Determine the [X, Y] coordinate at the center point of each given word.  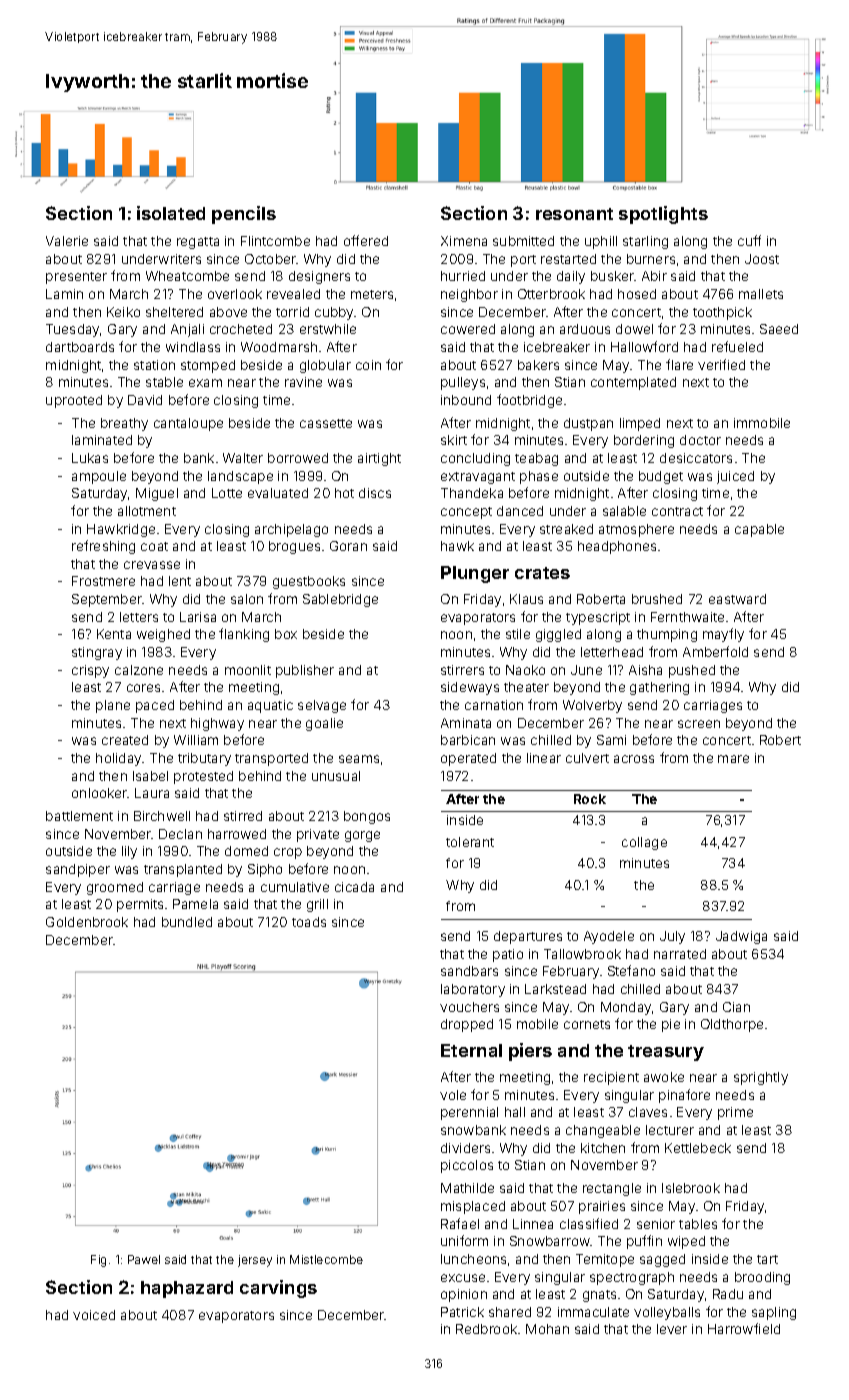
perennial [469, 1113]
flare [679, 364]
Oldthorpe [732, 1025]
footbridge [529, 401]
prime [735, 1113]
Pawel [144, 1259]
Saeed [779, 329]
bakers [538, 365]
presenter [76, 278]
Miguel [157, 494]
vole [453, 1095]
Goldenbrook [87, 922]
